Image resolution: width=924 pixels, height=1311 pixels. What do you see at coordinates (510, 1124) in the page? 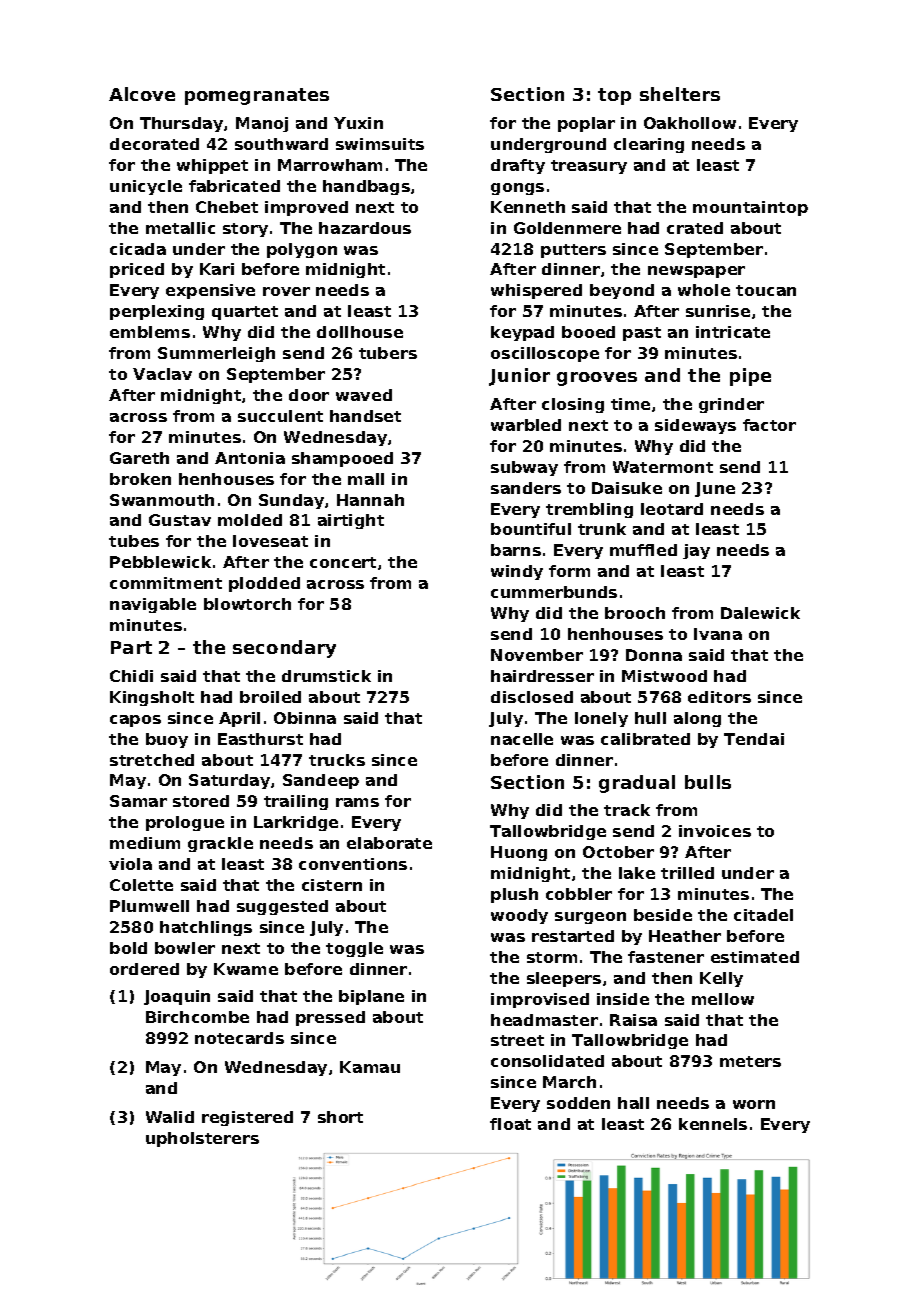
I see `float` at bounding box center [510, 1124].
